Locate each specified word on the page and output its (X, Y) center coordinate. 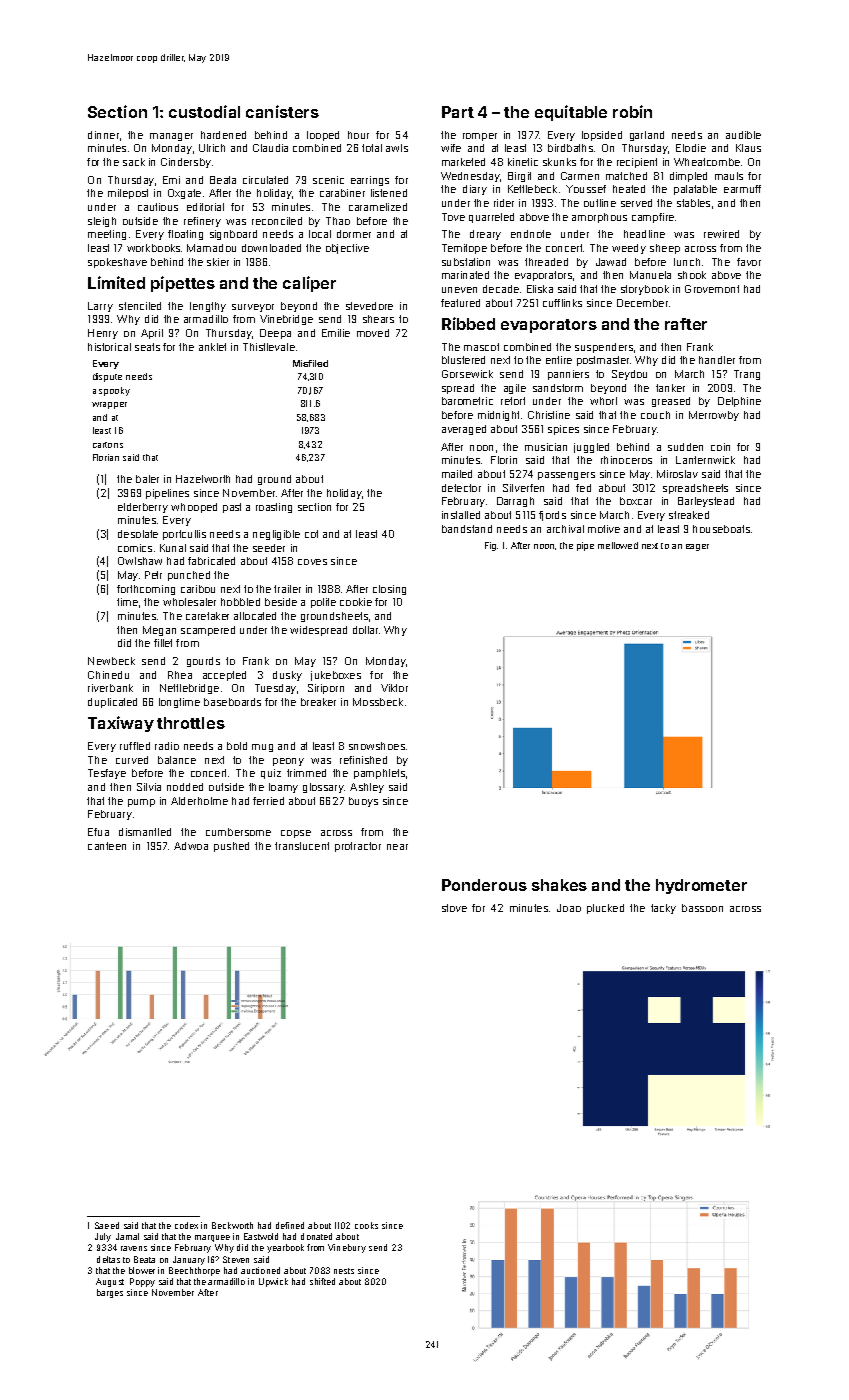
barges (110, 1293)
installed (461, 515)
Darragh (515, 502)
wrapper (109, 405)
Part (458, 112)
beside (281, 602)
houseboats (721, 529)
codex (186, 1225)
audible (743, 135)
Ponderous (484, 885)
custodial (204, 111)
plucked (605, 909)
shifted (322, 1281)
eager (697, 547)
